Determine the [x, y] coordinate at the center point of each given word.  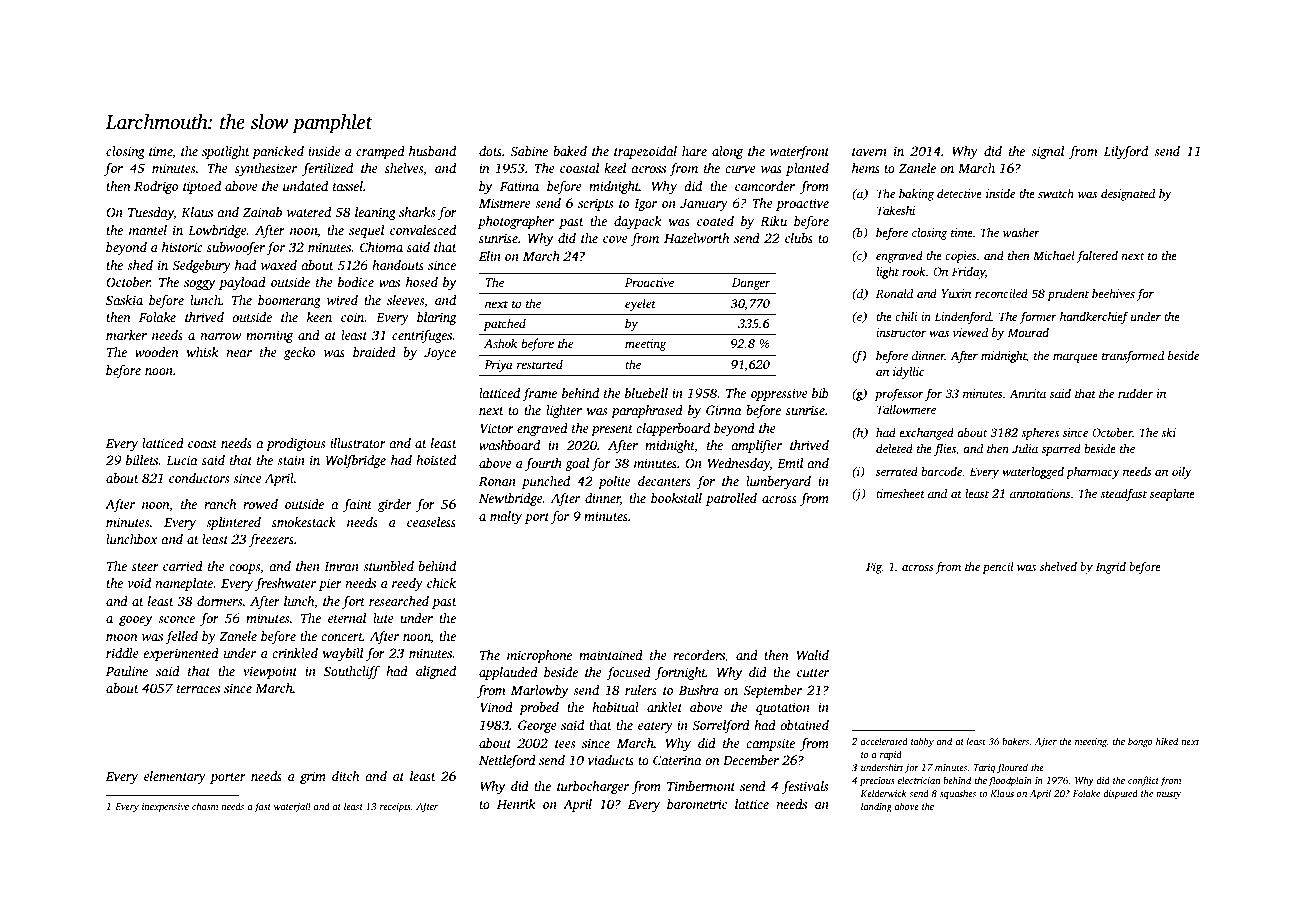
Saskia [124, 300]
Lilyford [1126, 152]
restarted [540, 364]
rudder [1135, 393]
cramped [380, 152]
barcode [942, 471]
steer [145, 567]
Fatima [519, 186]
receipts [395, 807]
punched [546, 482]
